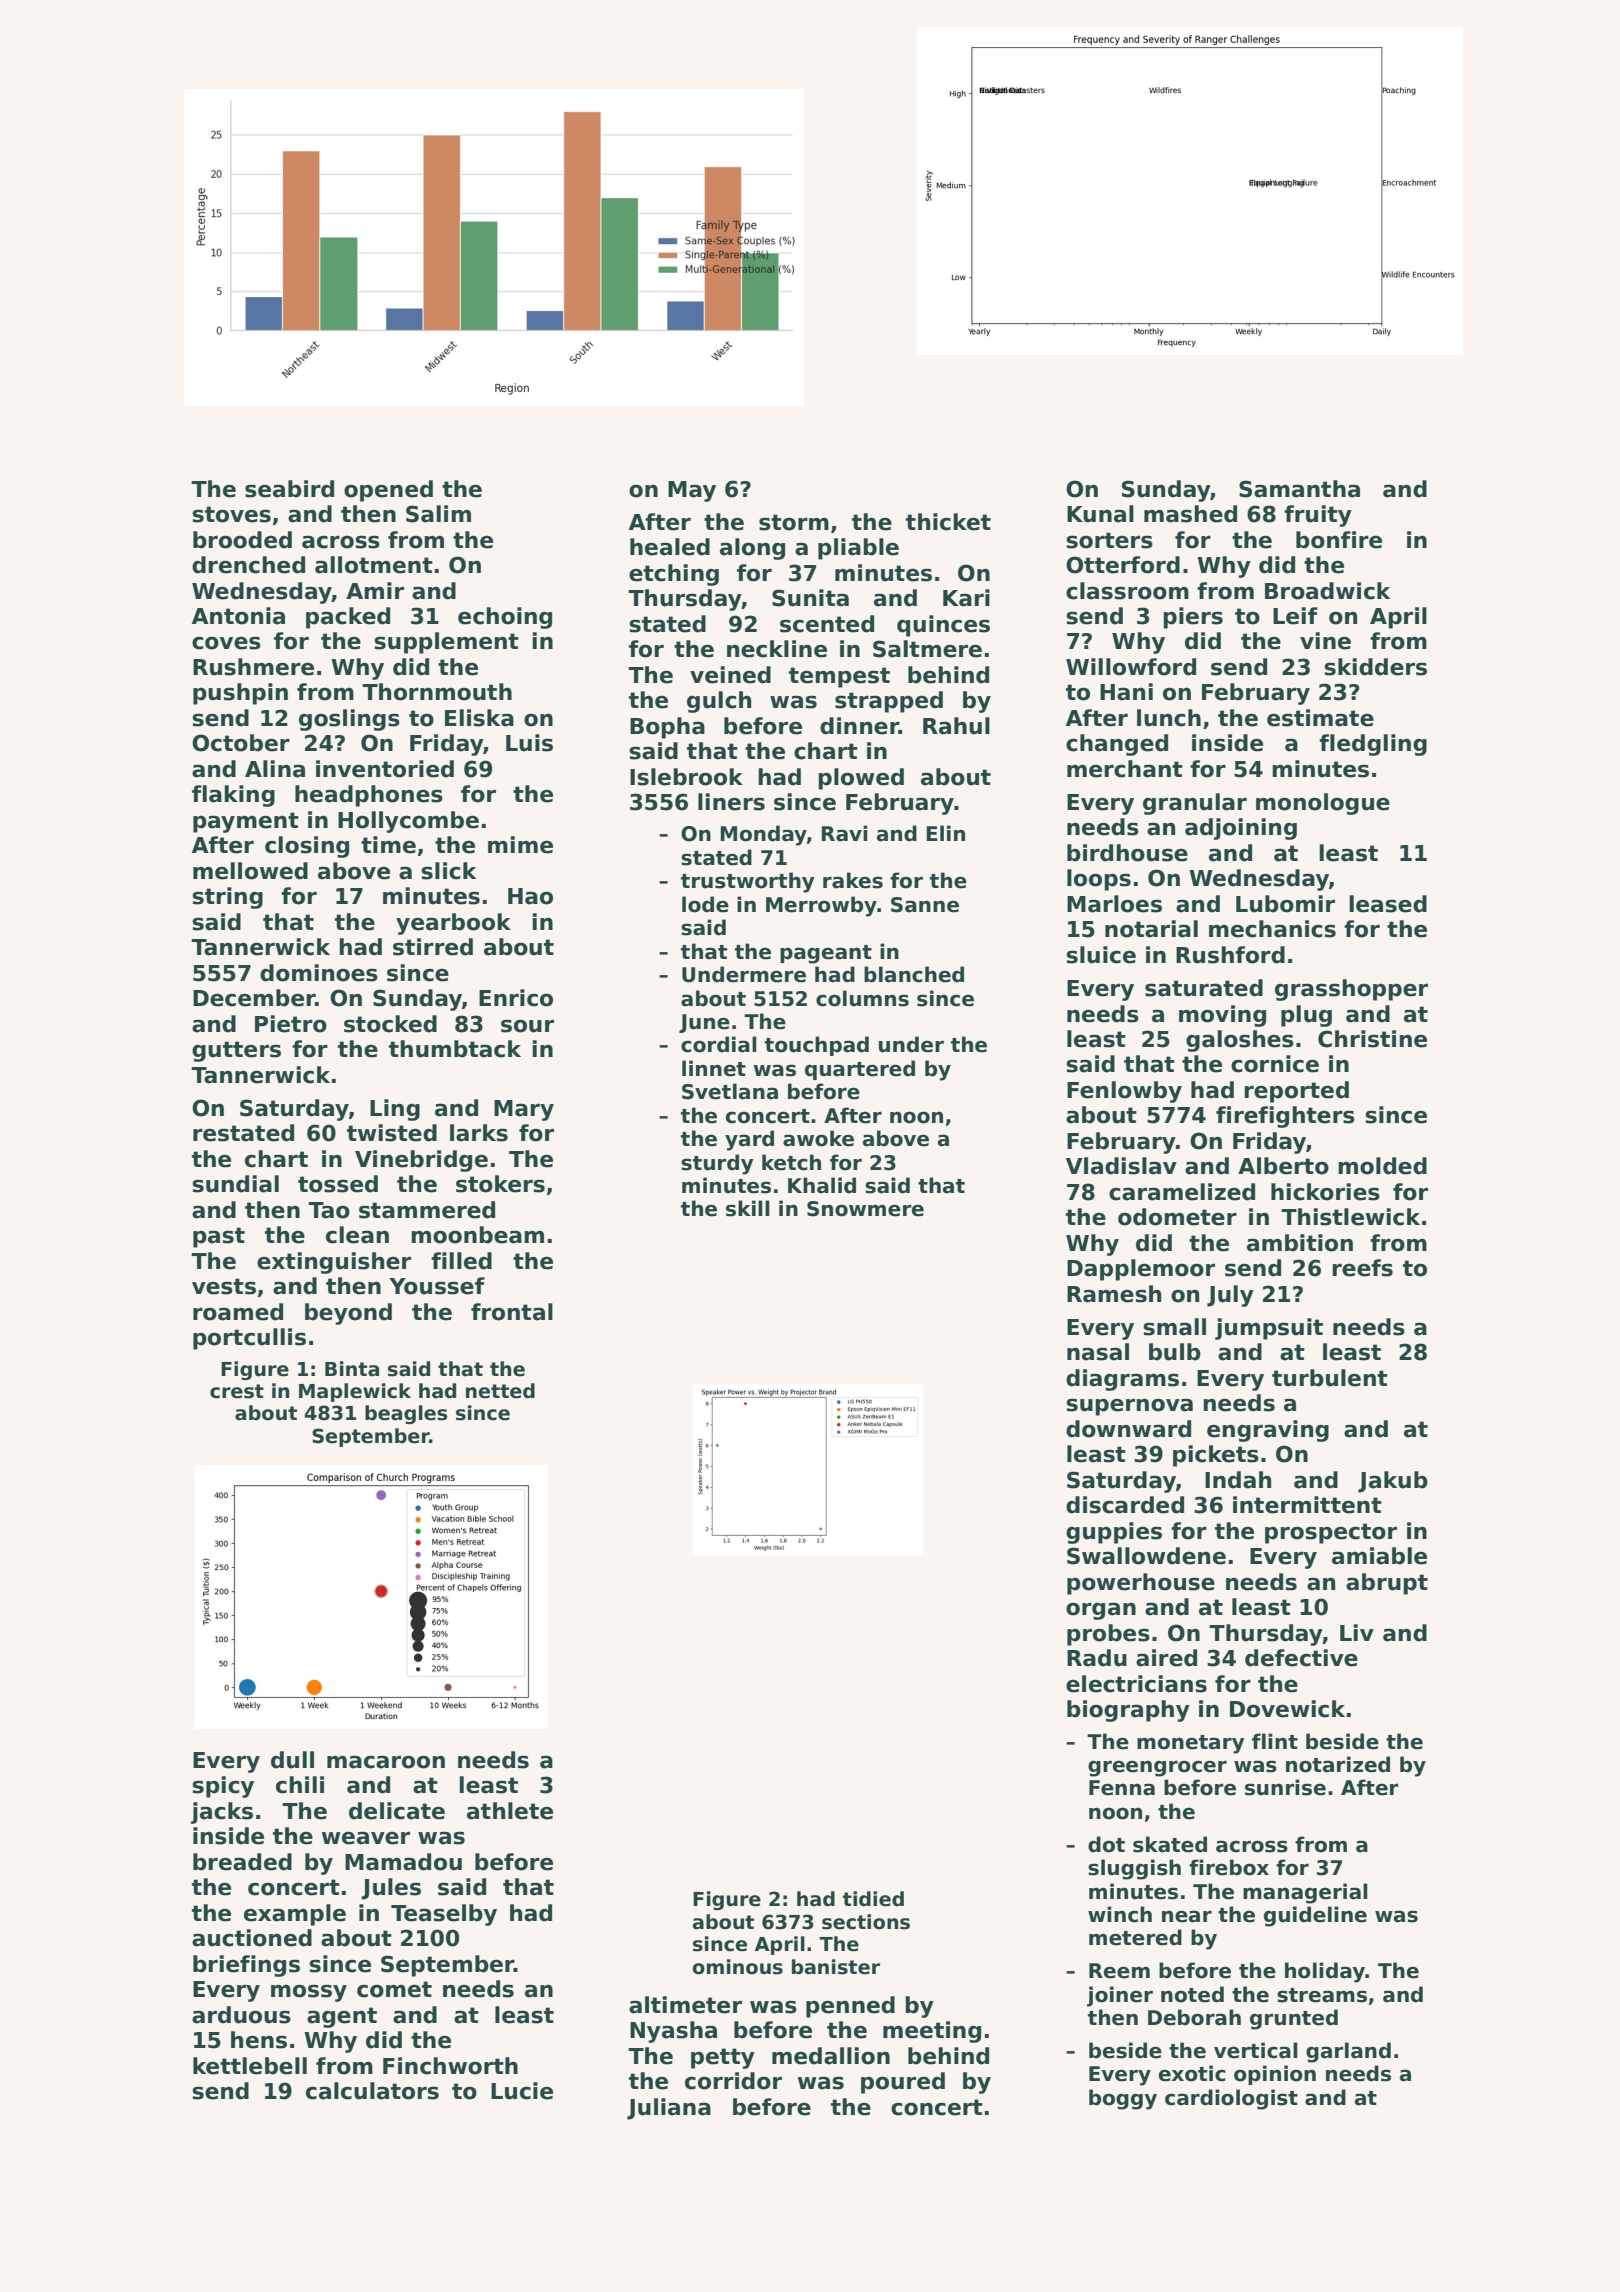  I want to click on organ, so click(1101, 1611).
